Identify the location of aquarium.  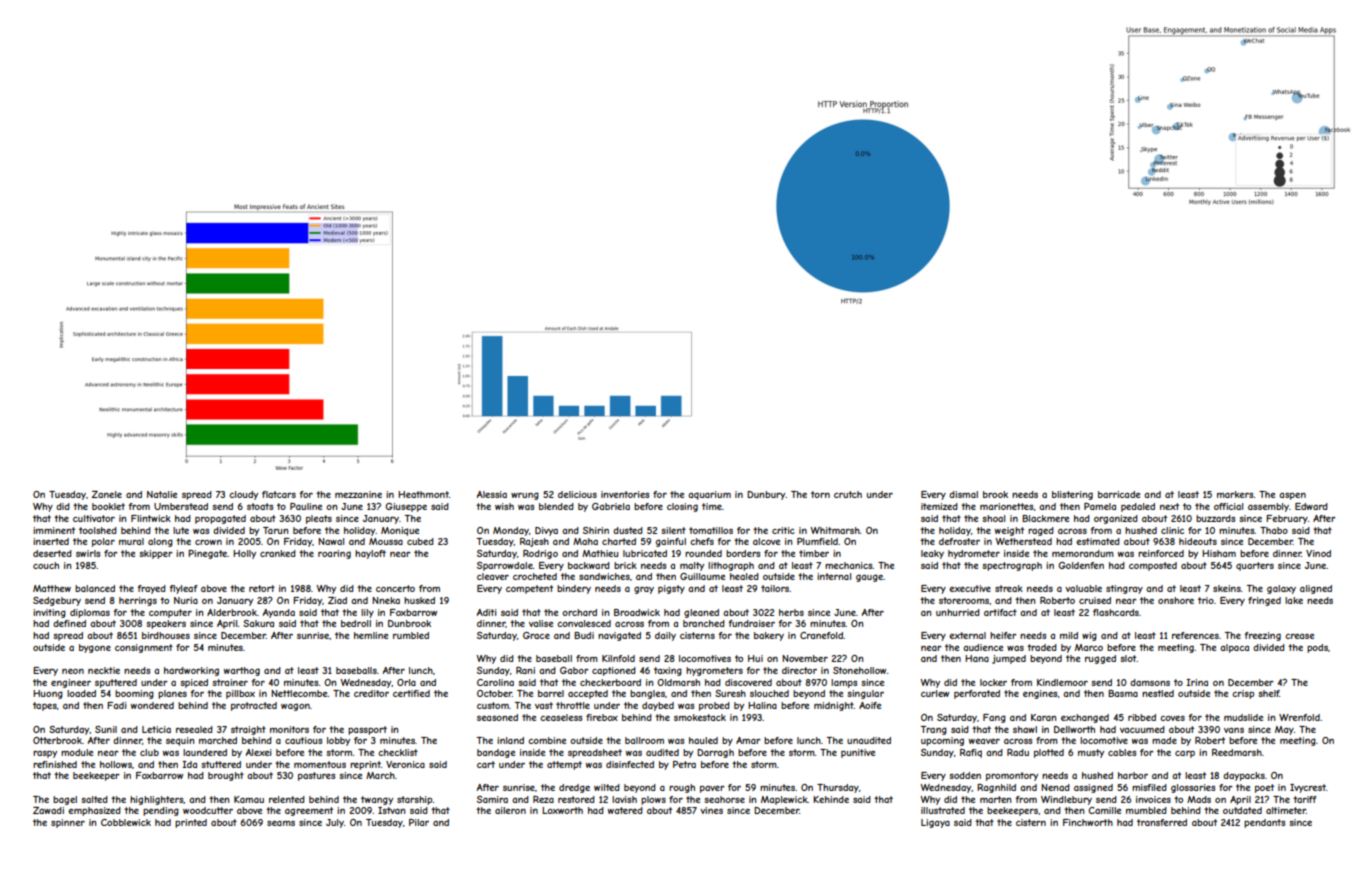
(709, 495).
